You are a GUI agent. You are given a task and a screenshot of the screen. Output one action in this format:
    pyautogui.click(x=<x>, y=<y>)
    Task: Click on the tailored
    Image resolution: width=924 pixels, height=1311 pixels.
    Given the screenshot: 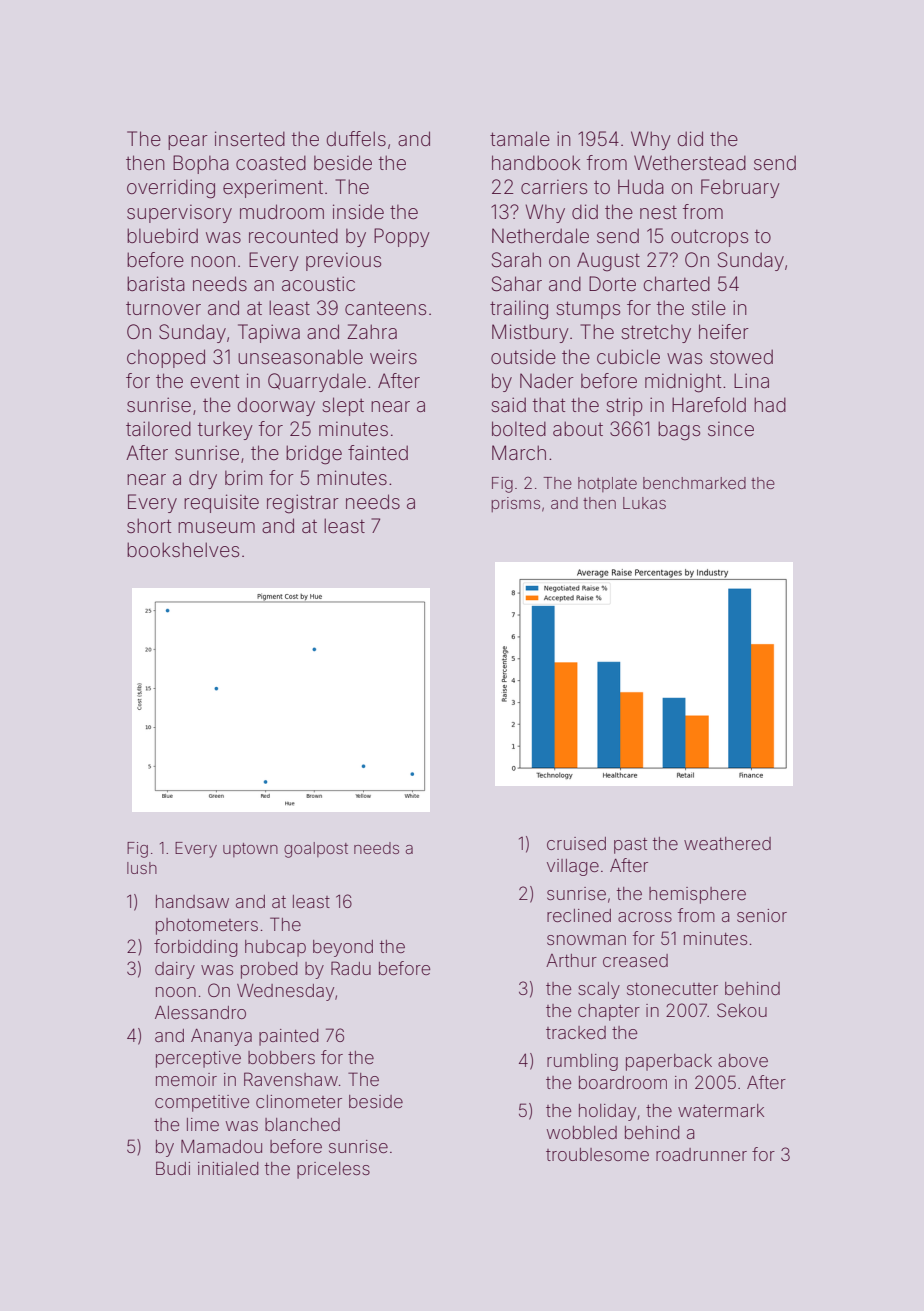 What is the action you would take?
    pyautogui.click(x=158, y=428)
